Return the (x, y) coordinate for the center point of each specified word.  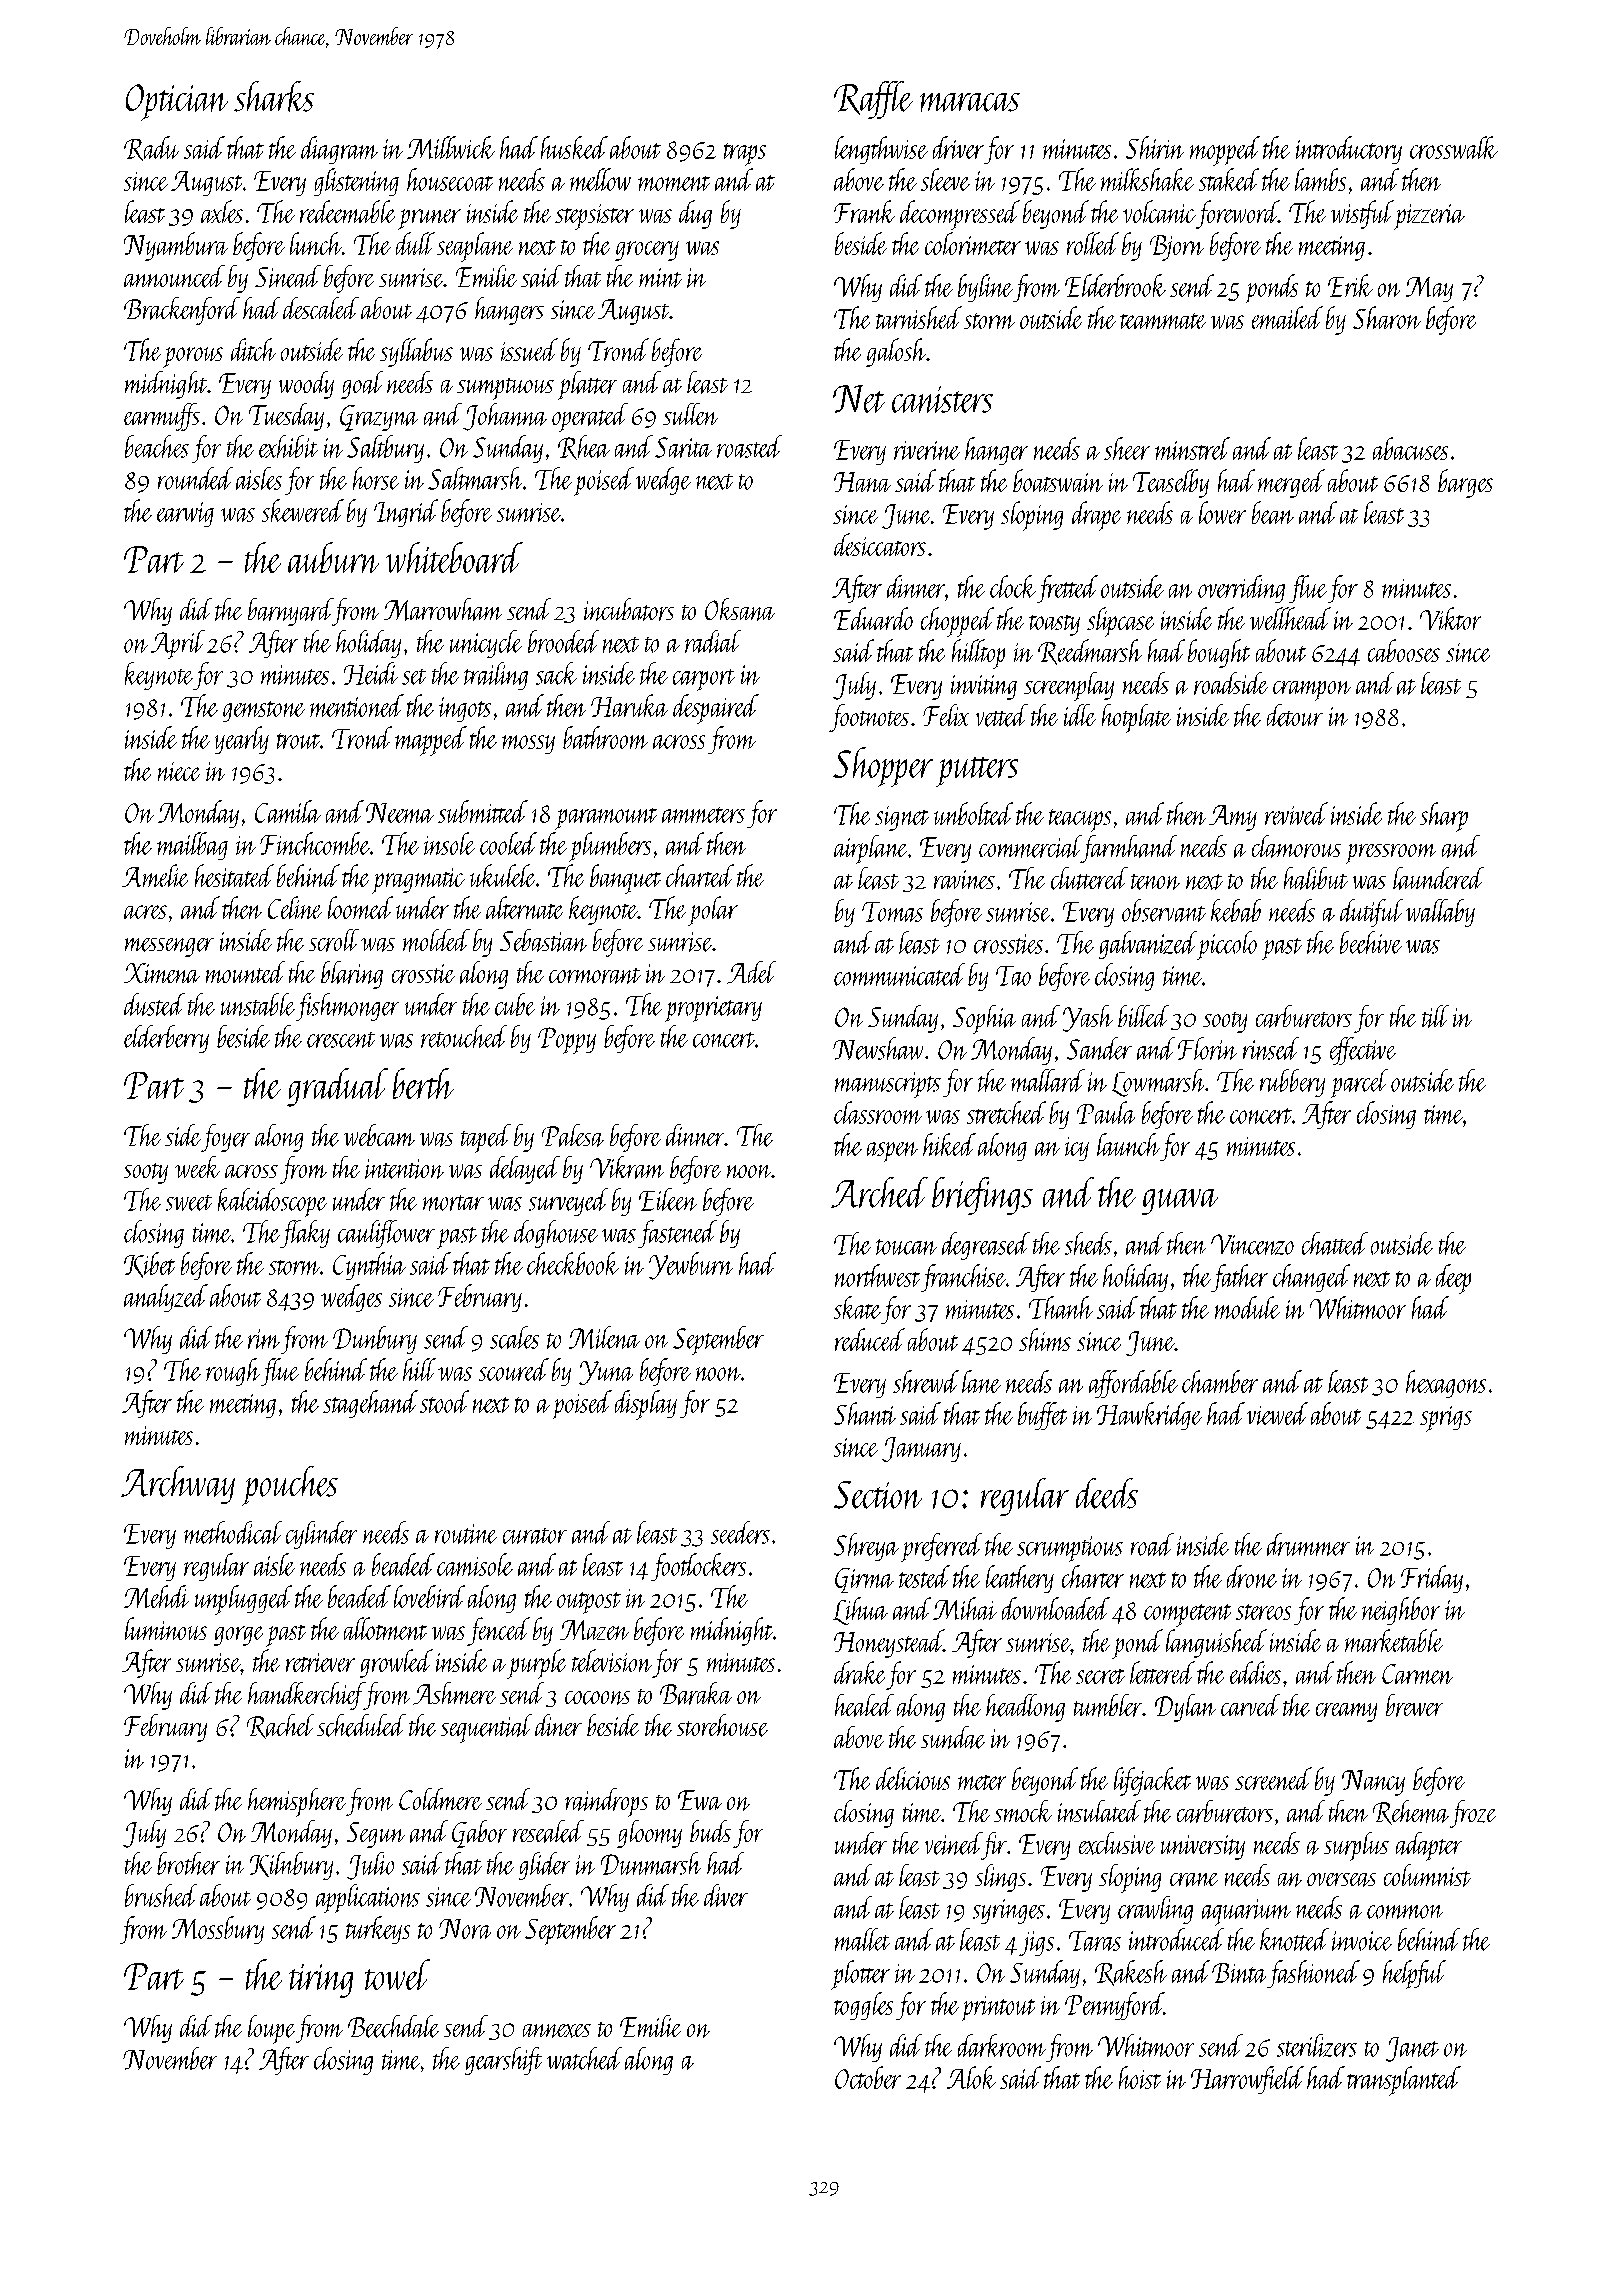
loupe (271, 2029)
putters (977, 772)
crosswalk (1454, 147)
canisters (942, 399)
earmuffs (162, 417)
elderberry (166, 1039)
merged (1291, 483)
